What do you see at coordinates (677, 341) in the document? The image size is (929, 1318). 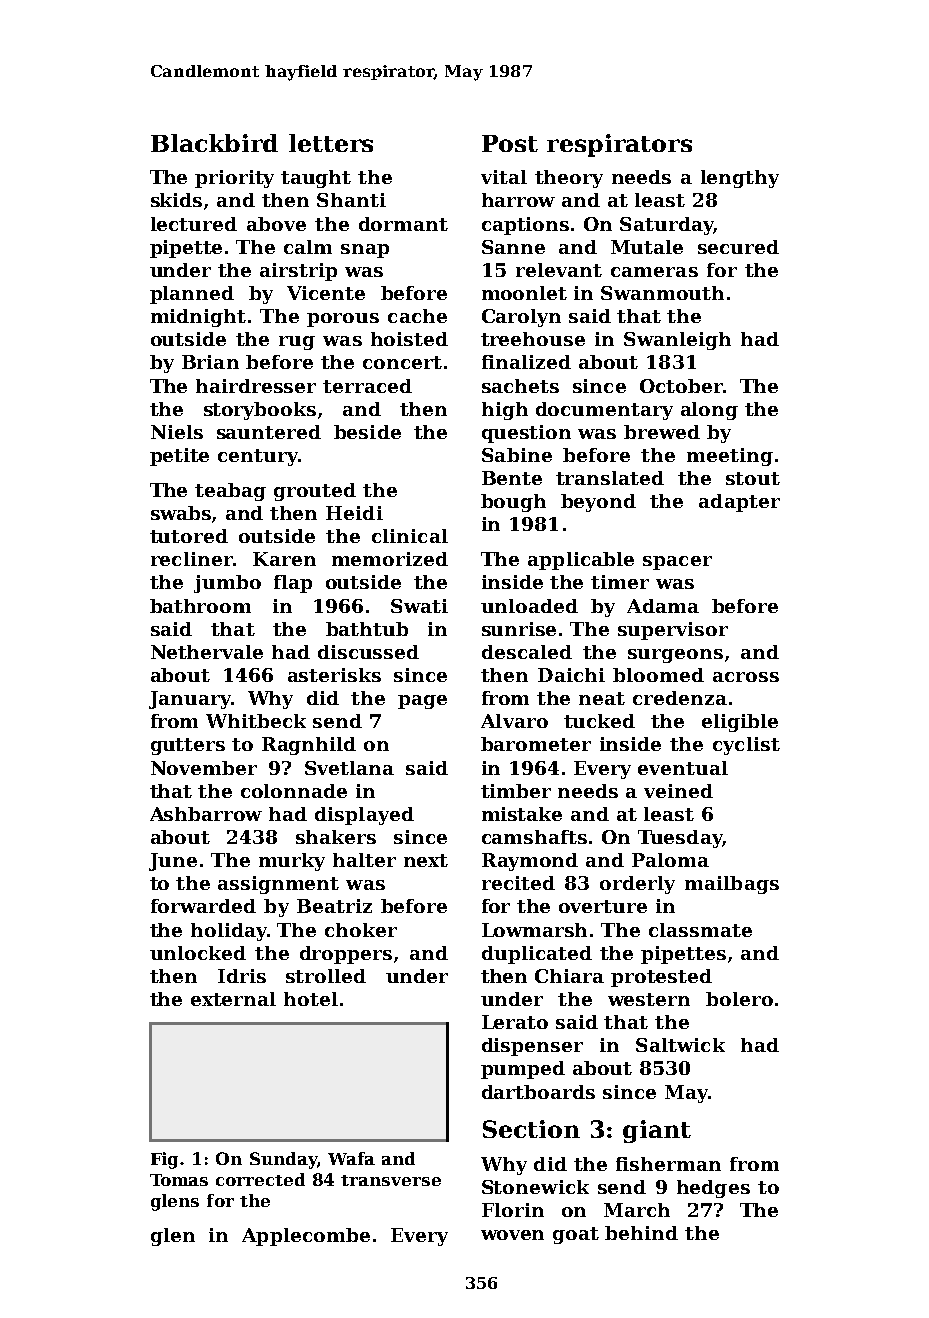 I see `Swanleigh` at bounding box center [677, 341].
